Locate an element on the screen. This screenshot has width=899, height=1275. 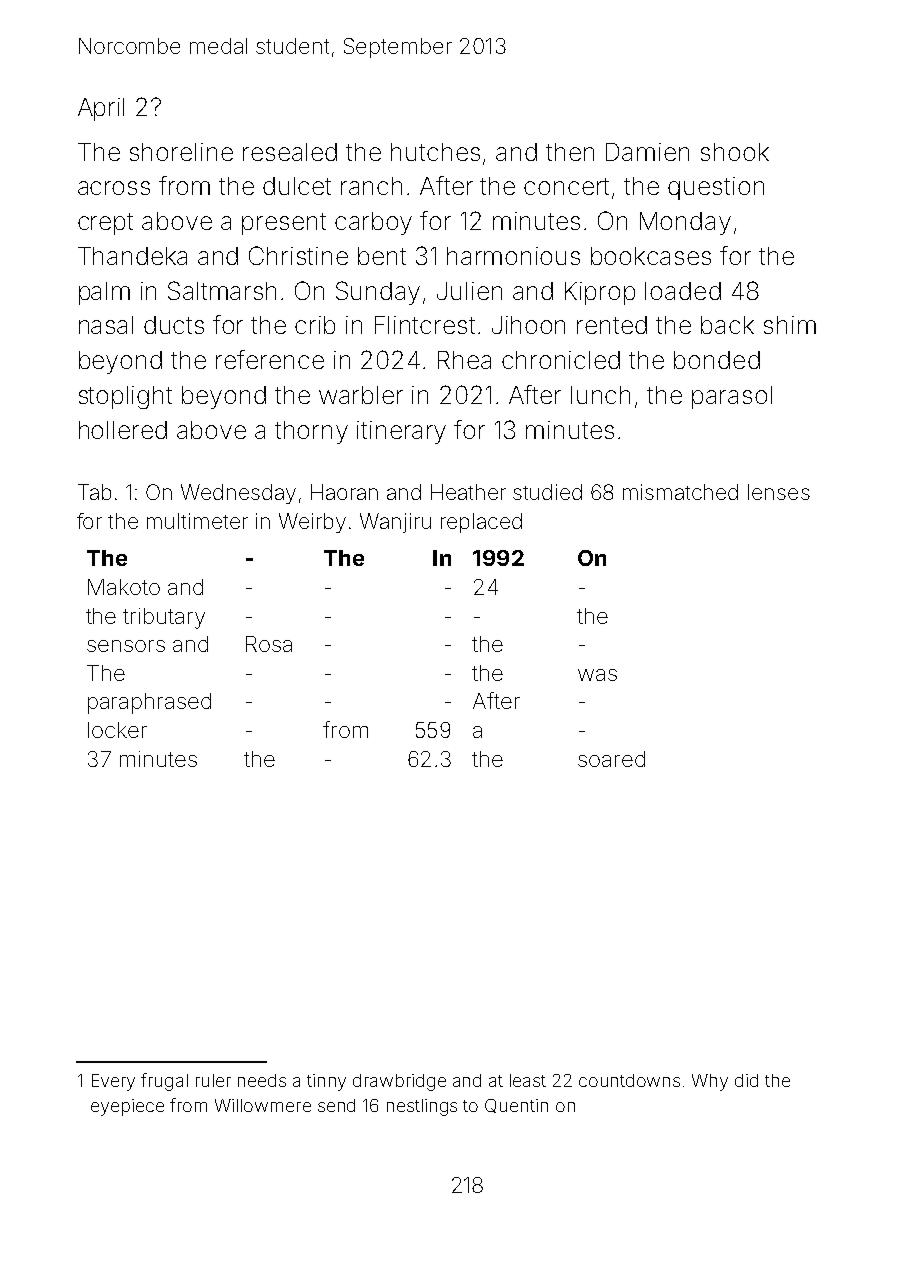
mismatched is located at coordinates (680, 492).
